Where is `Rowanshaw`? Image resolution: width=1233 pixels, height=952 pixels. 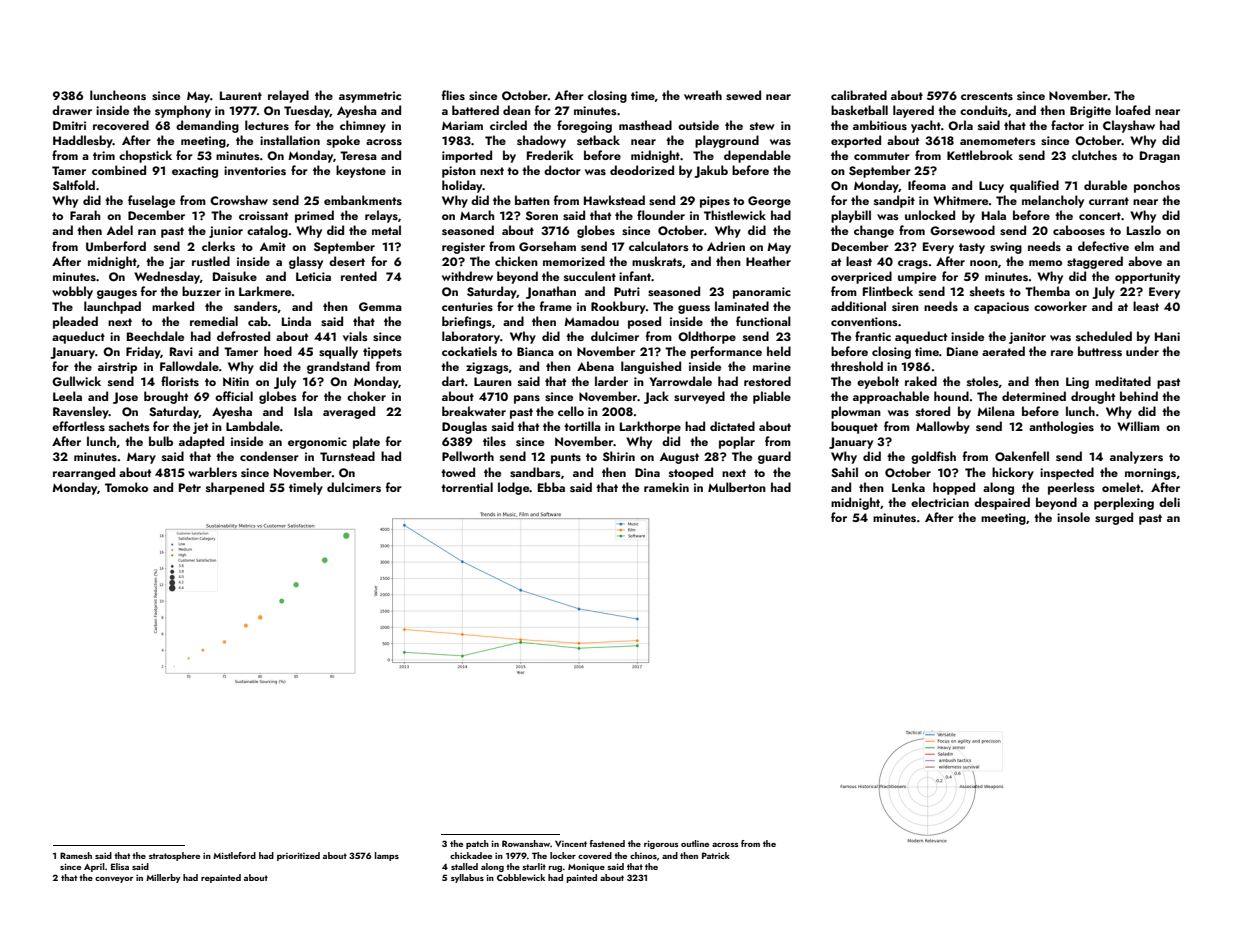
Rowanshaw is located at coordinates (526, 843).
